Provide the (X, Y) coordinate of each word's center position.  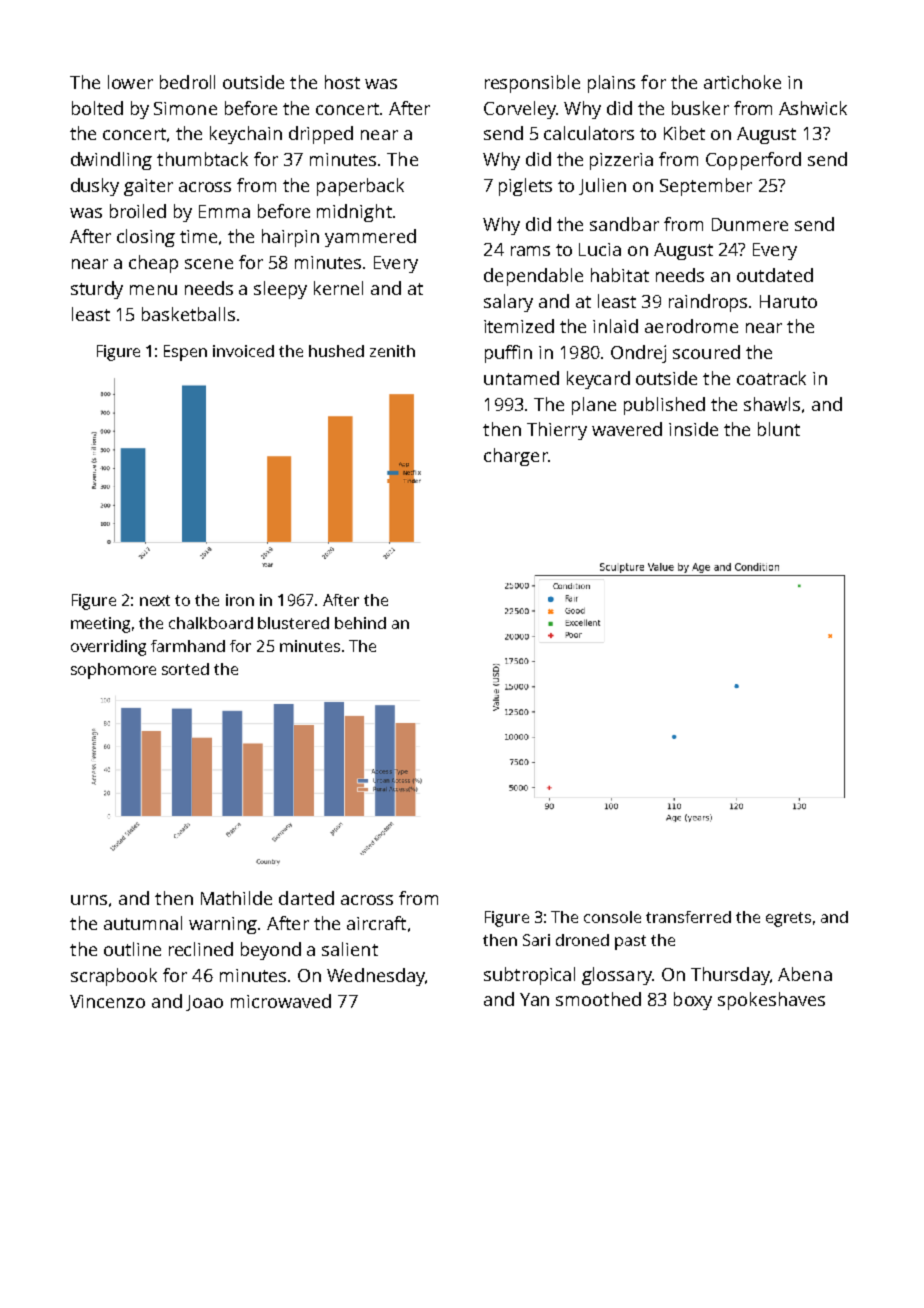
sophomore (113, 671)
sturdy (97, 290)
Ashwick (813, 108)
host (342, 82)
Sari (536, 940)
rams (530, 251)
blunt (779, 429)
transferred (688, 917)
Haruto (788, 301)
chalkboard (211, 623)
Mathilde (236, 898)
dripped (321, 135)
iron (240, 600)
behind (360, 623)
